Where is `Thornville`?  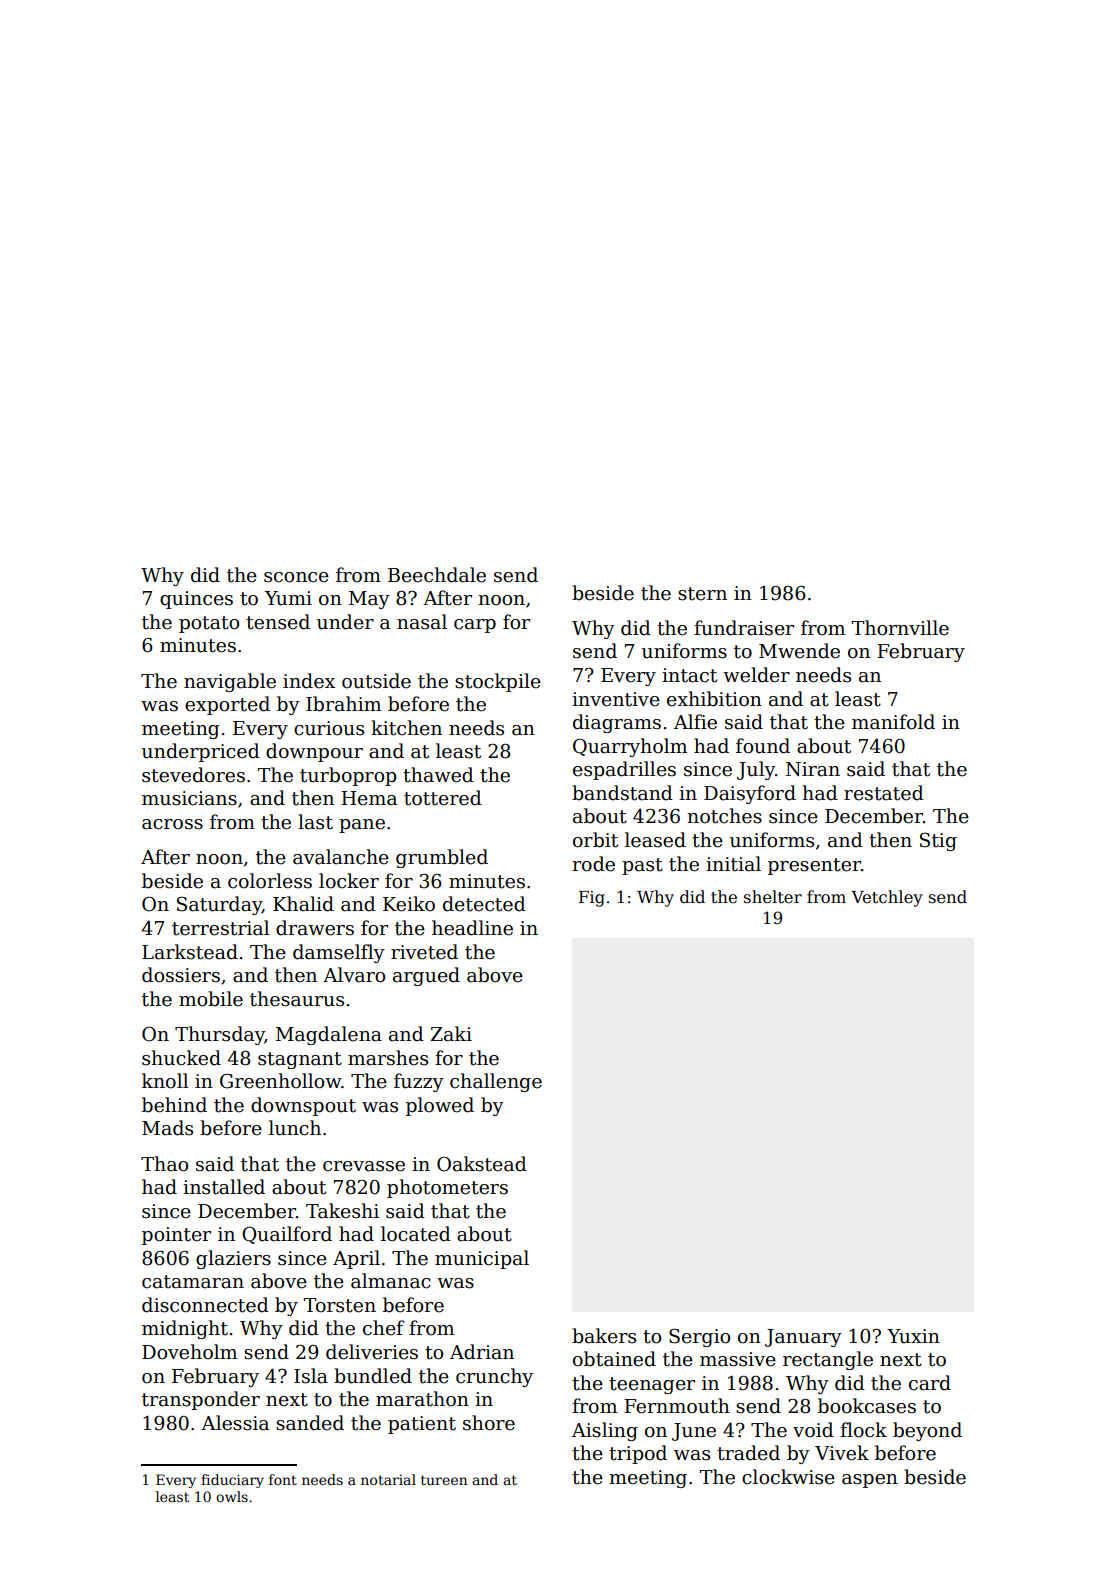 Thornville is located at coordinates (900, 628).
